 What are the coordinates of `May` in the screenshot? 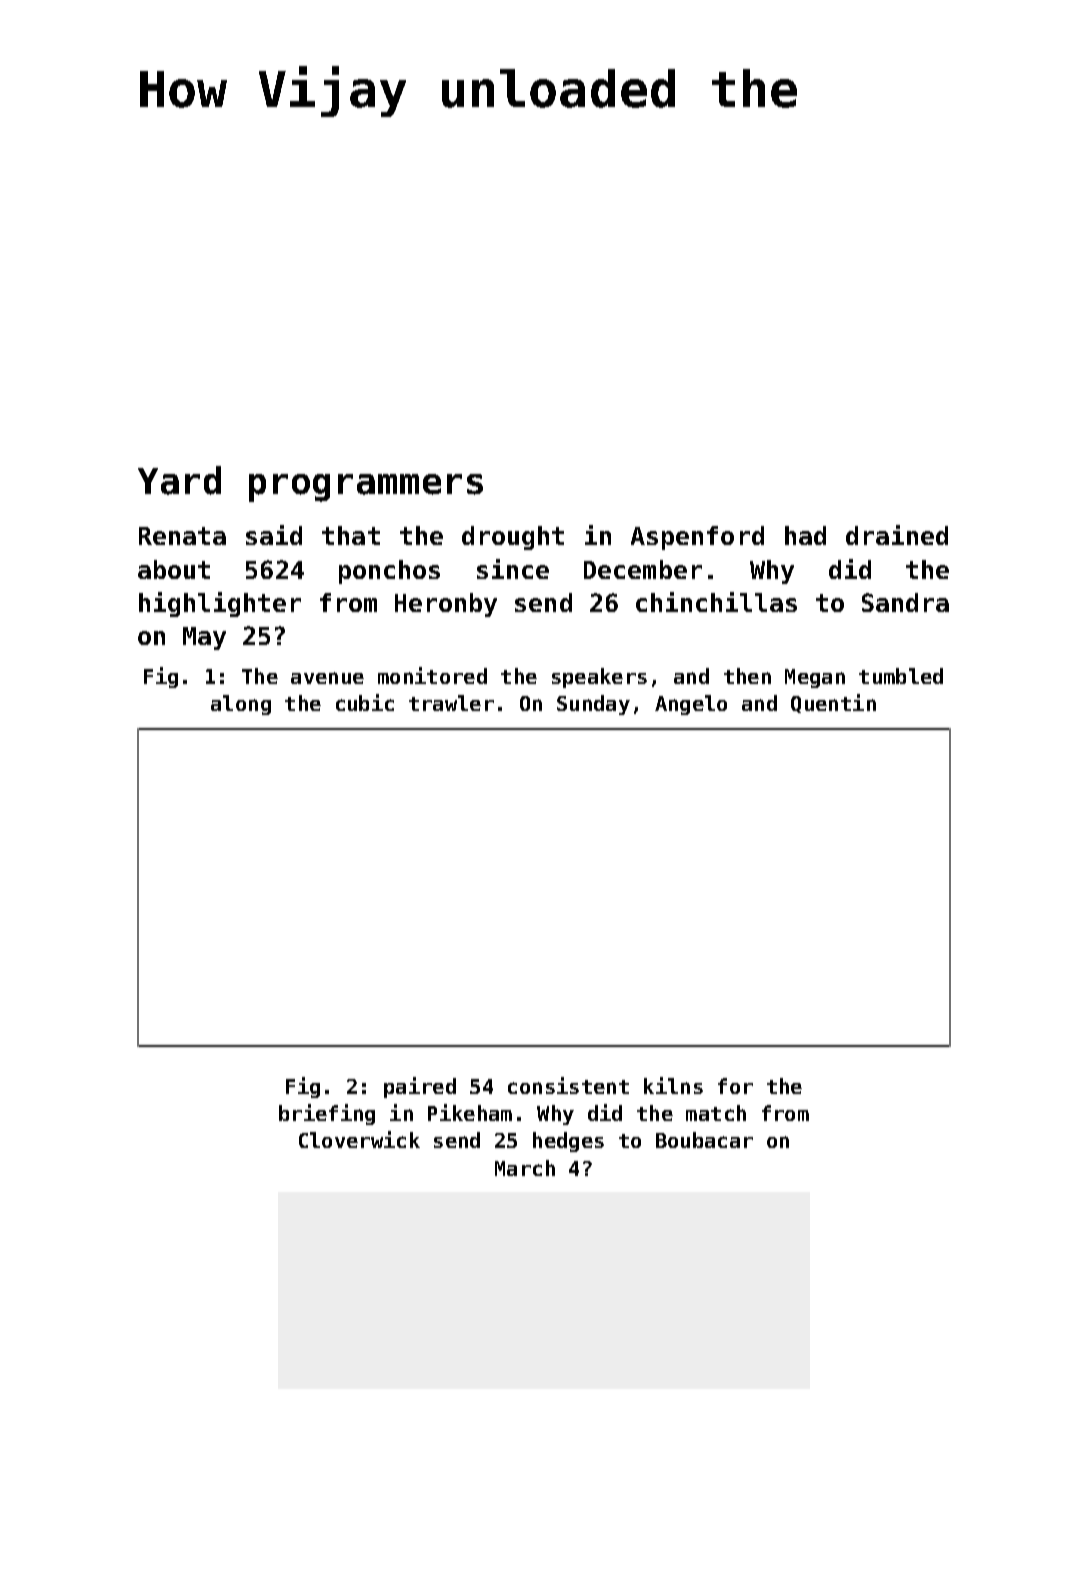 It's located at (204, 638).
